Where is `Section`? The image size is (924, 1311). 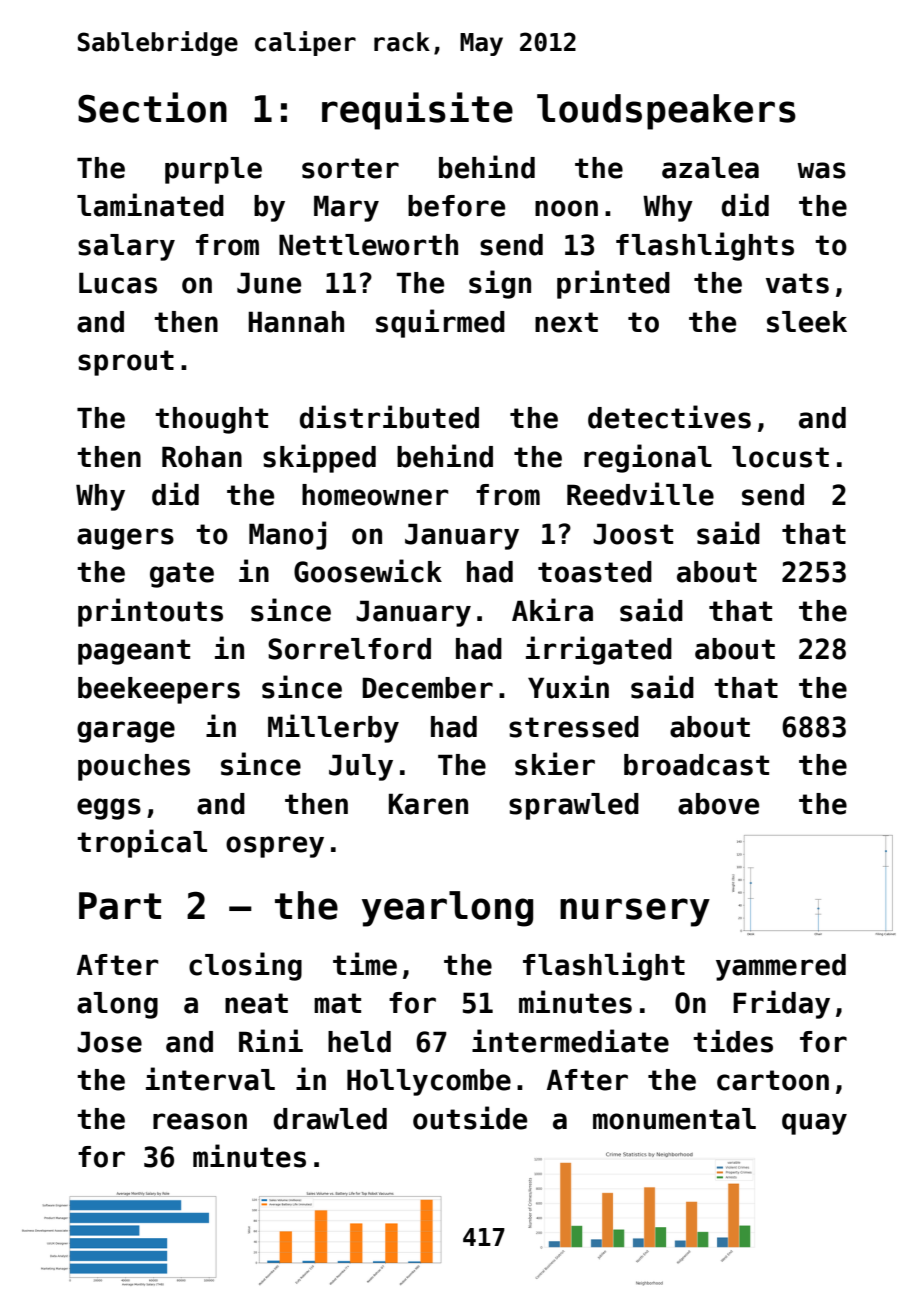
Section is located at coordinates (152, 107).
